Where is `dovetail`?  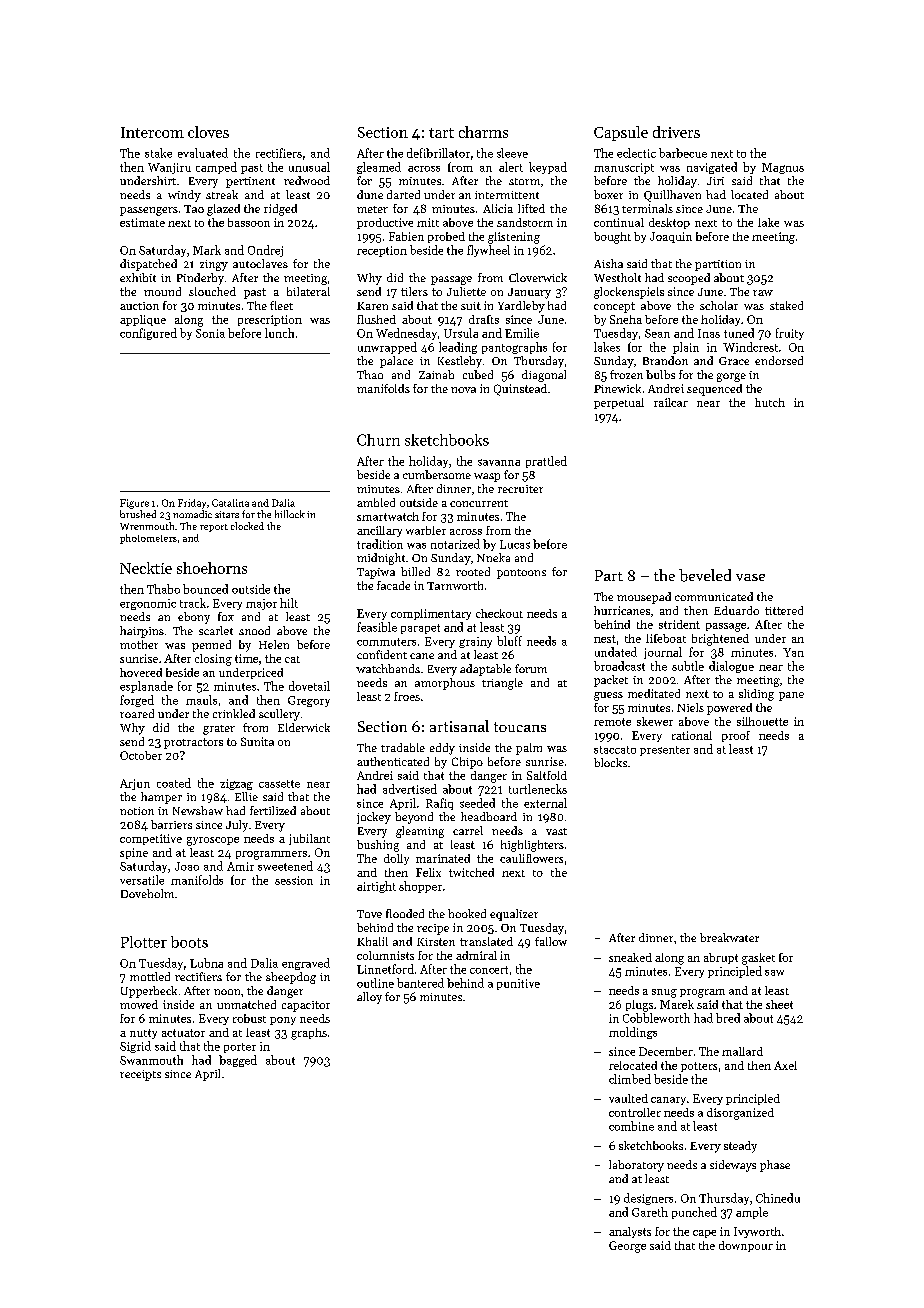 dovetail is located at coordinates (309, 686).
